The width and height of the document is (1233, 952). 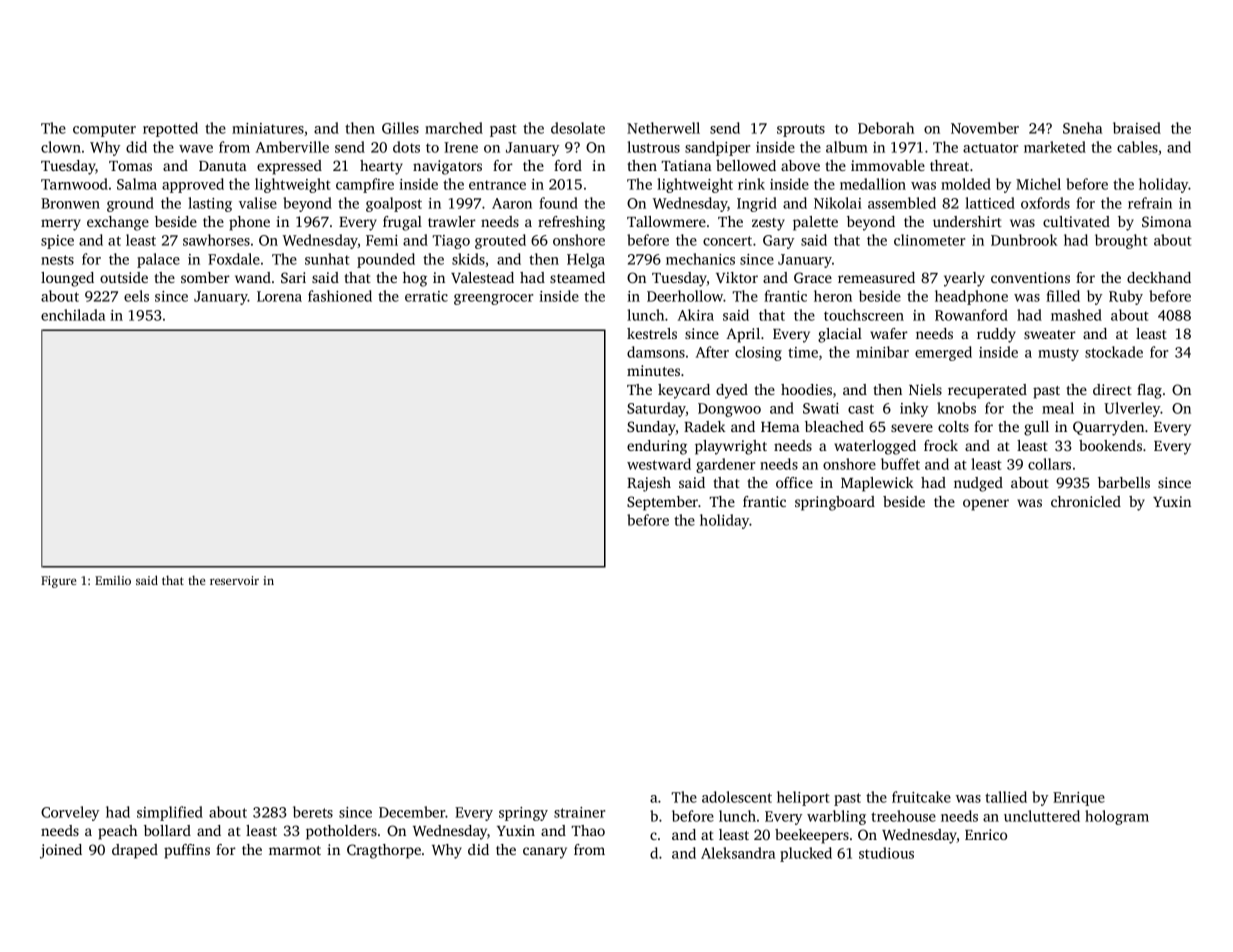 I want to click on steamed, so click(x=577, y=277).
